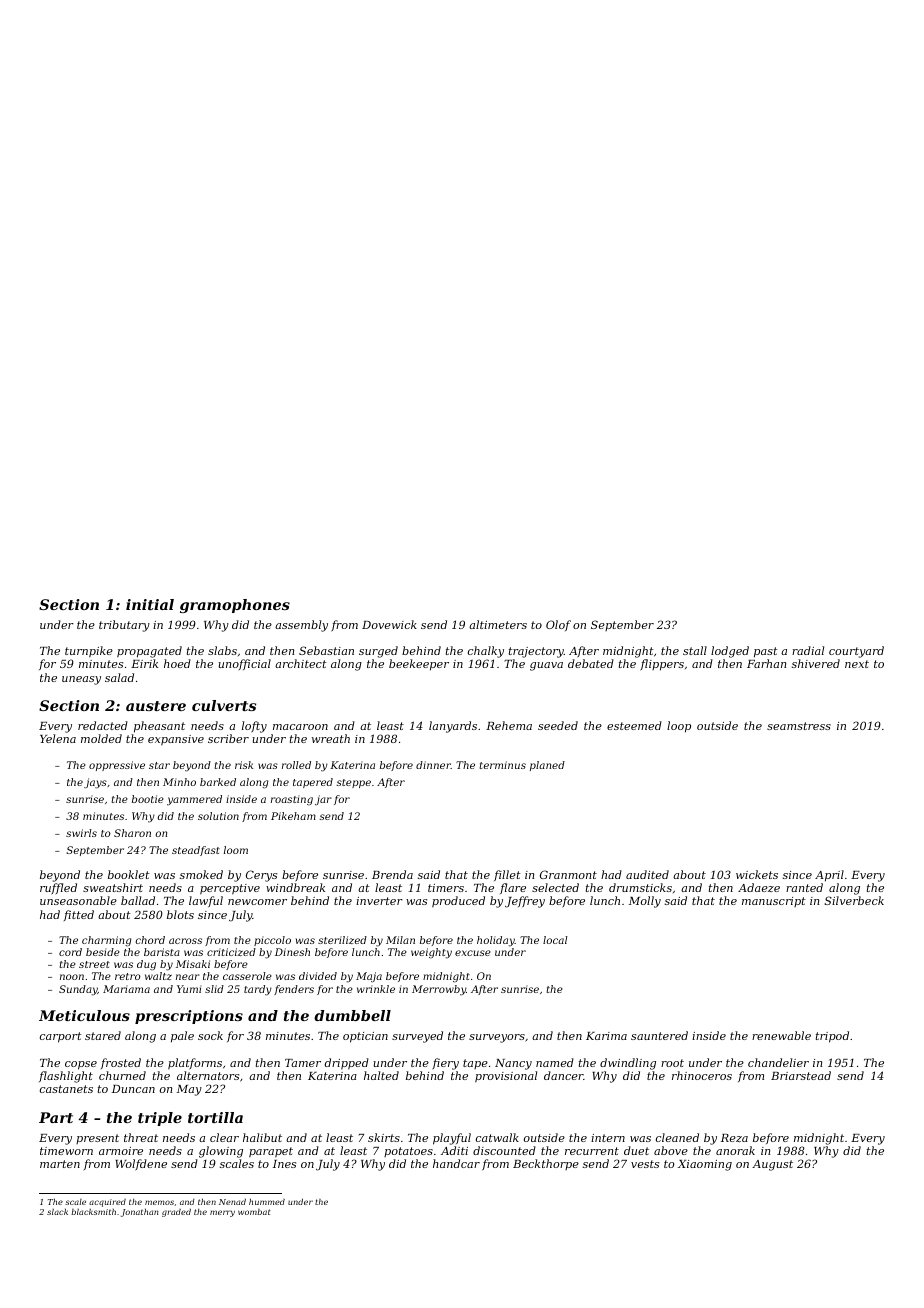 This page has height=1308, width=924. I want to click on casserole, so click(247, 976).
